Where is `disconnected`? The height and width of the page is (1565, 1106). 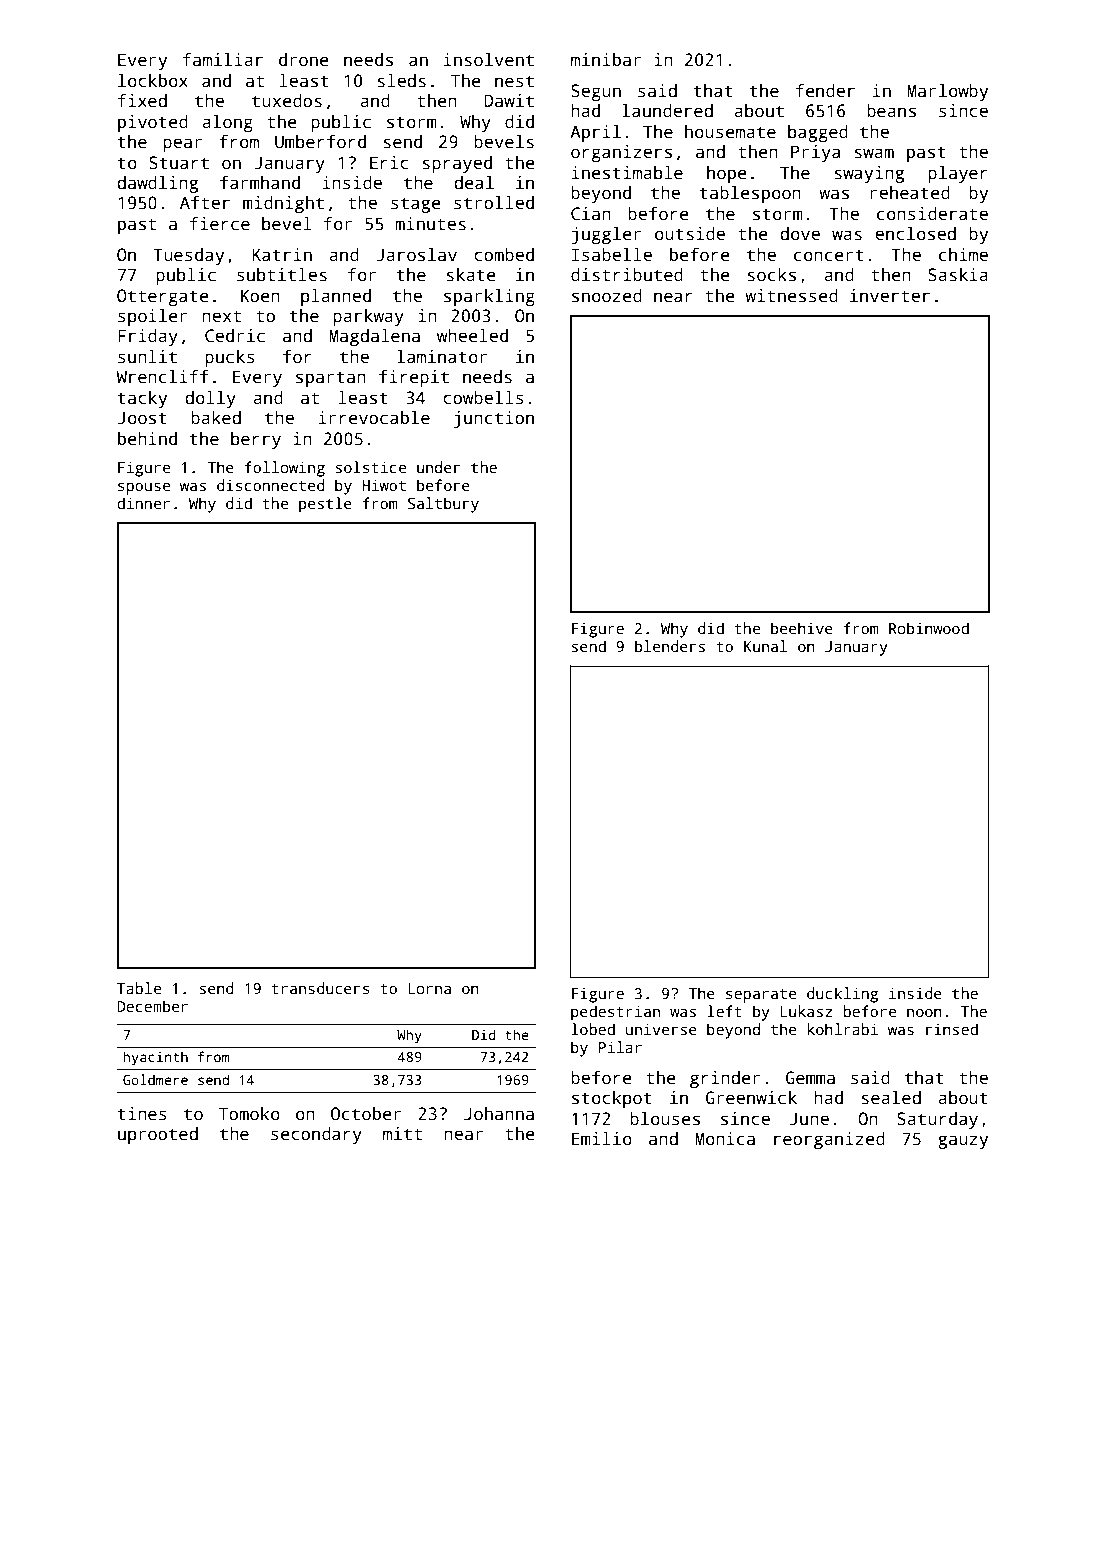
disconnected is located at coordinates (271, 485).
